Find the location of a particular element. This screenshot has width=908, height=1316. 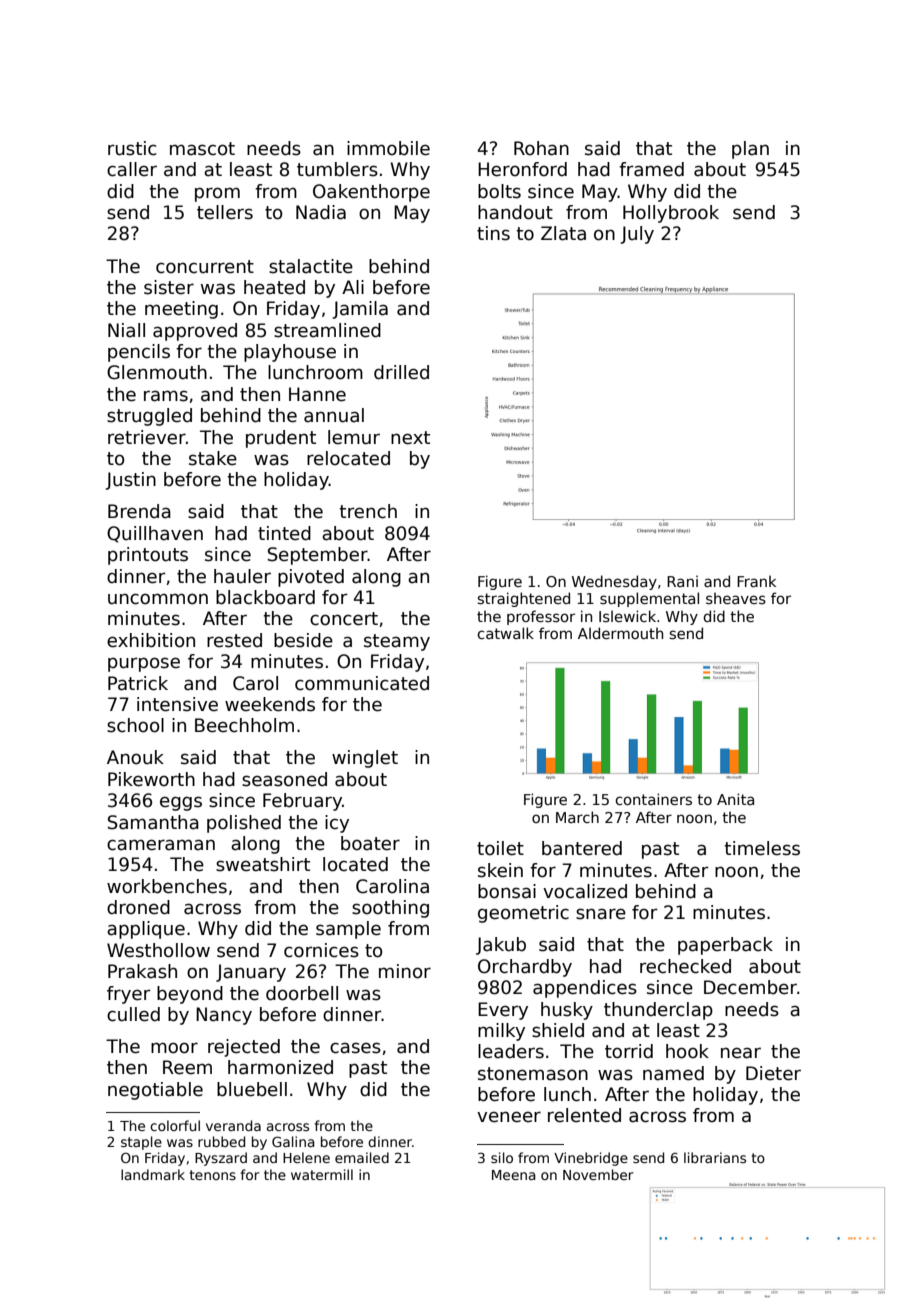

negotiable is located at coordinates (155, 1091).
